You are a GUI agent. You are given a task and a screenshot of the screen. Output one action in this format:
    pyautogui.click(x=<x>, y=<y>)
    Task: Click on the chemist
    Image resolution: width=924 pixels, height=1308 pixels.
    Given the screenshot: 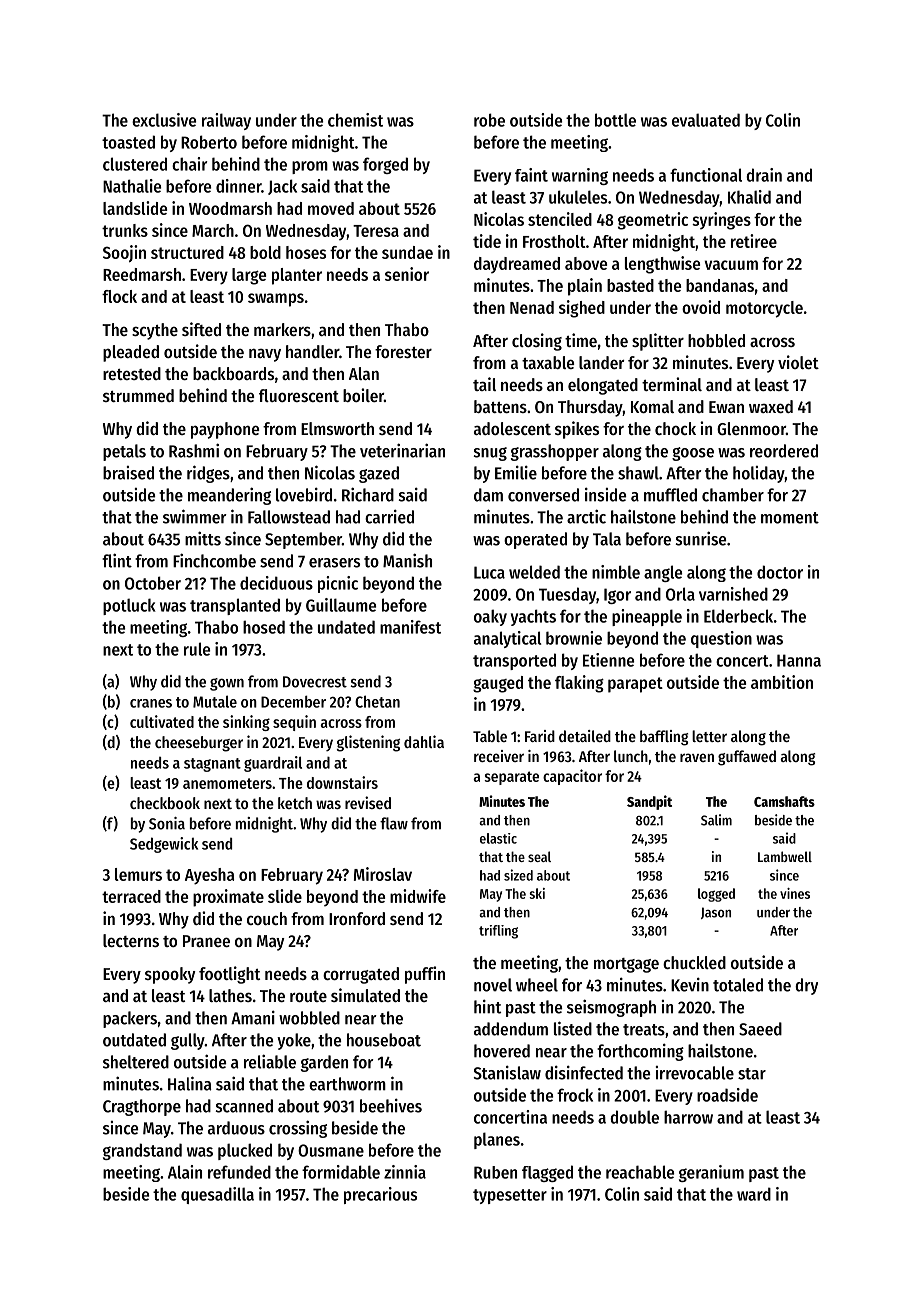 What is the action you would take?
    pyautogui.click(x=355, y=120)
